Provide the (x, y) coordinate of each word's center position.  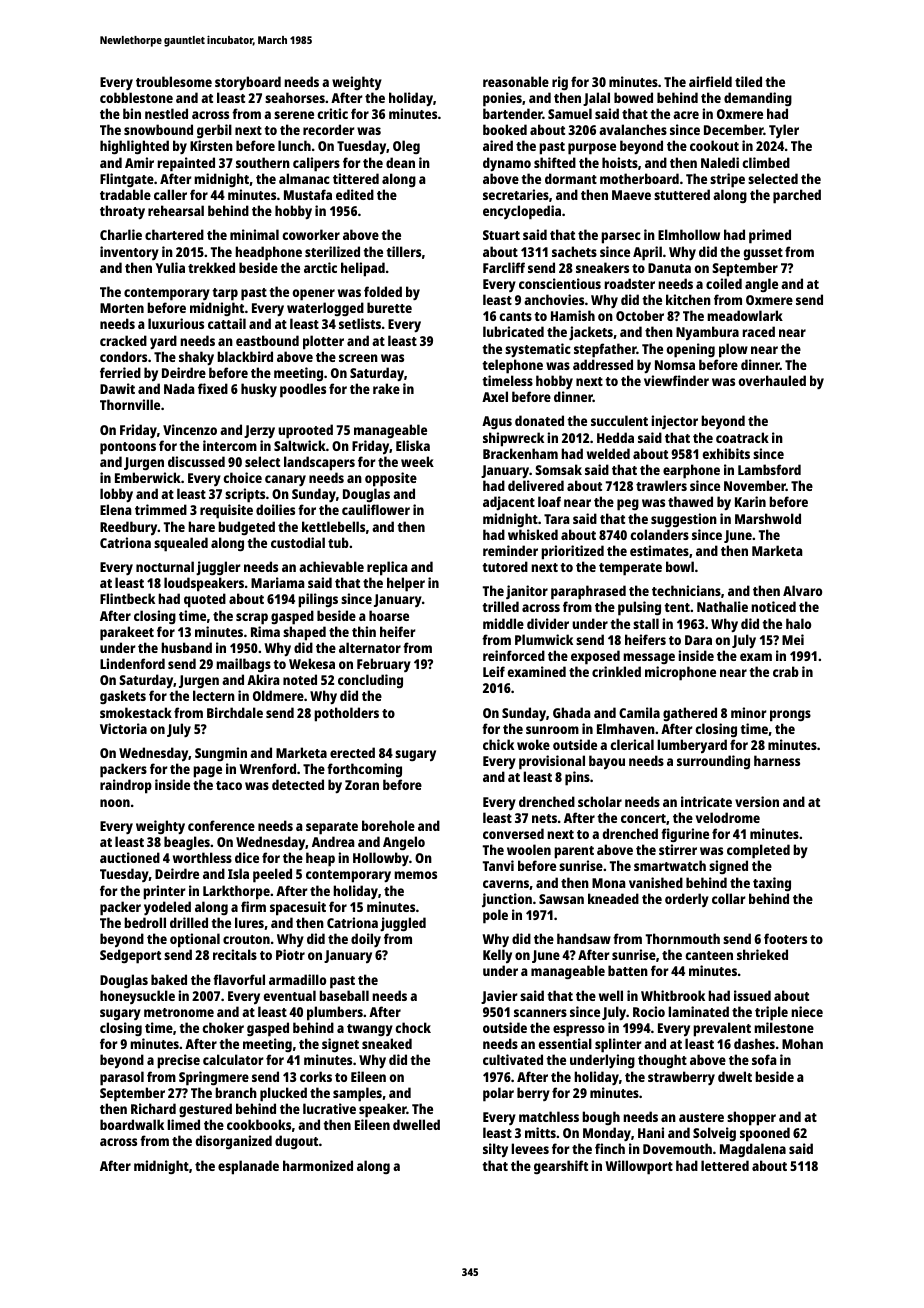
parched (797, 196)
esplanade (248, 1167)
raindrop (126, 786)
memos (415, 875)
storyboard (248, 83)
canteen (709, 955)
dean (400, 162)
